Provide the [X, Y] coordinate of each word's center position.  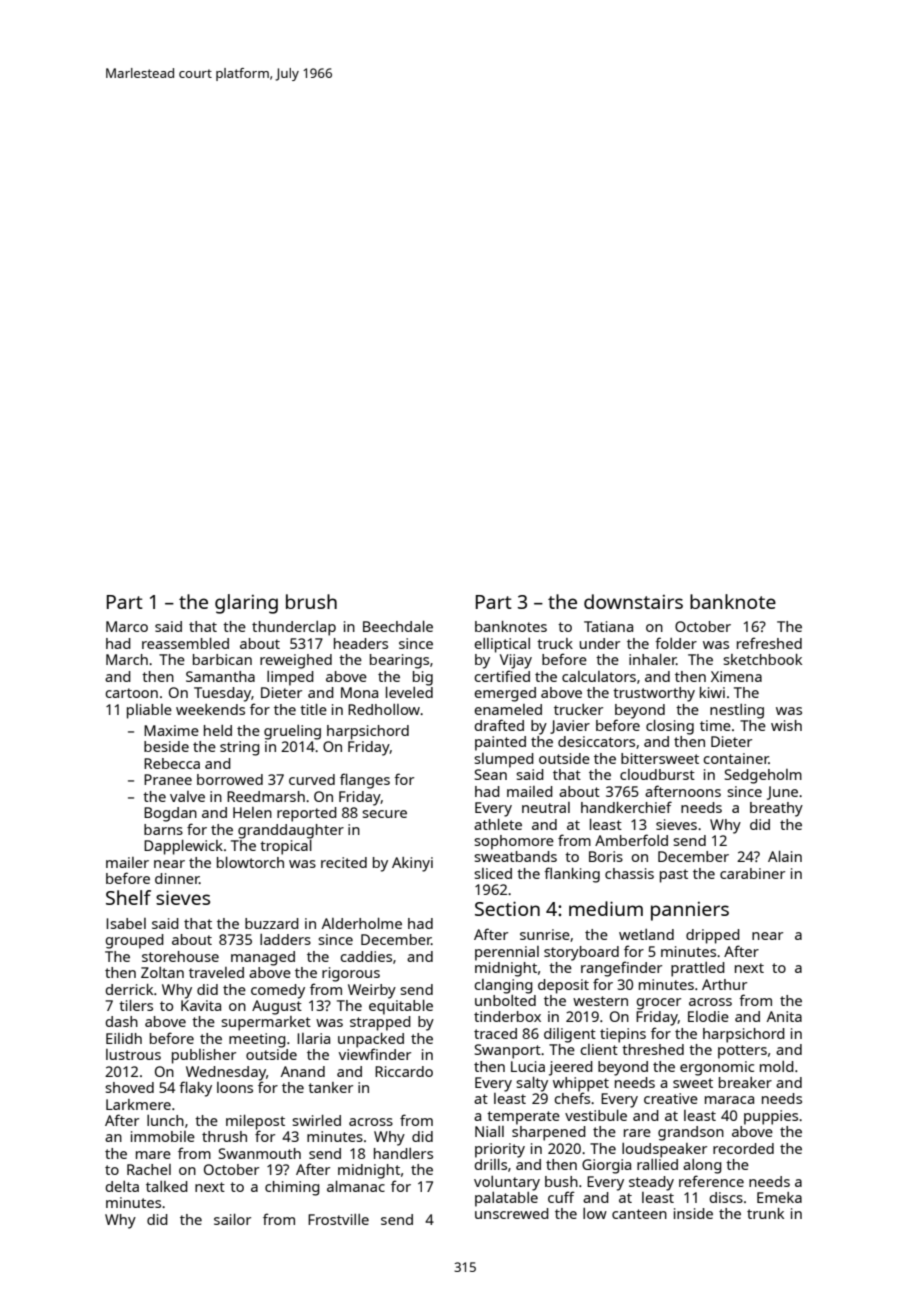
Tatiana [608, 626]
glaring [246, 604]
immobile [163, 1136]
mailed [530, 791]
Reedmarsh [266, 796]
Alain [785, 856]
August [277, 1007]
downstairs [633, 601]
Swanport [508, 1051]
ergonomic [717, 1068]
